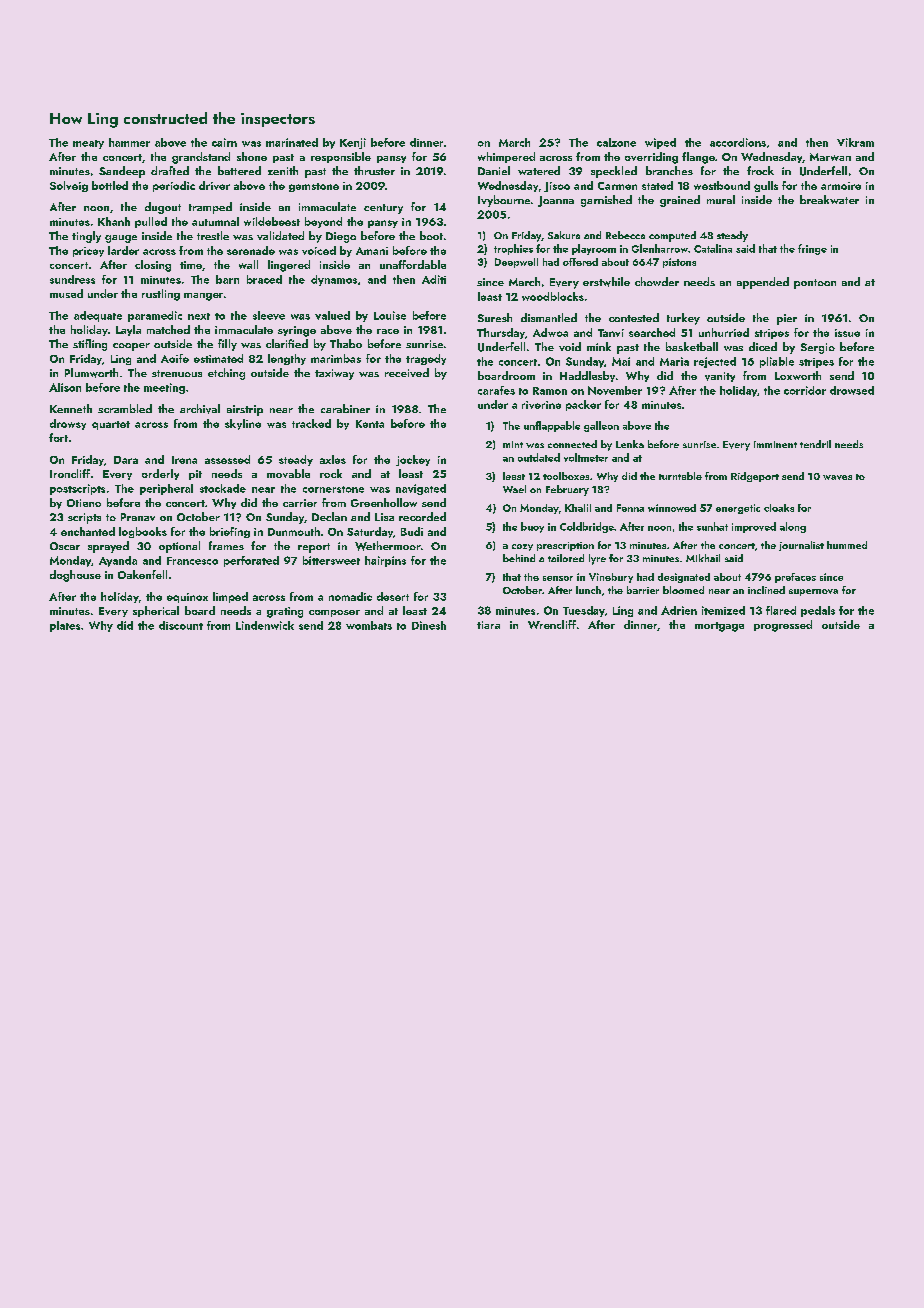  What do you see at coordinates (393, 596) in the document?
I see `desert` at bounding box center [393, 596].
